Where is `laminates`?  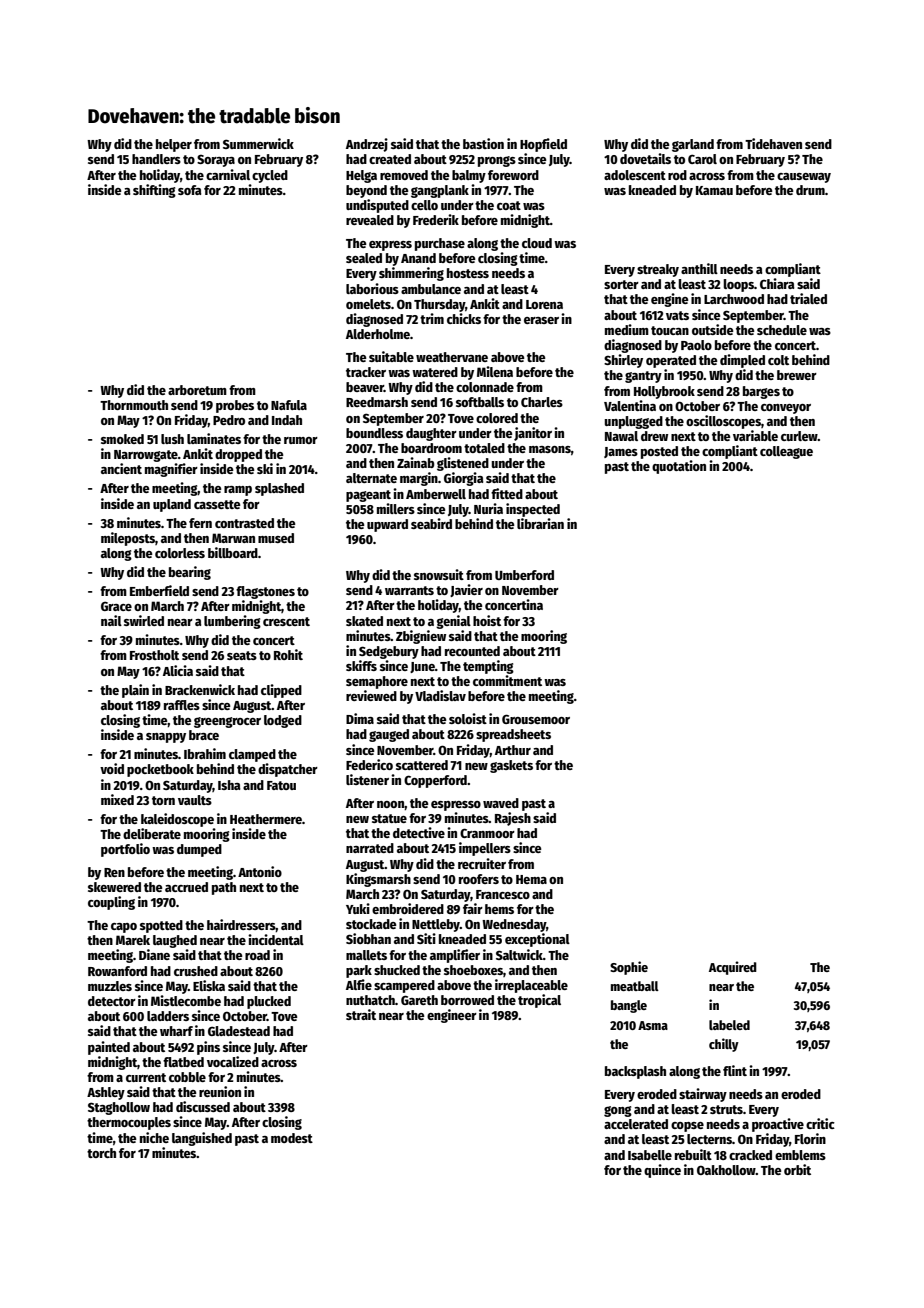
laminates is located at coordinates (214, 438).
